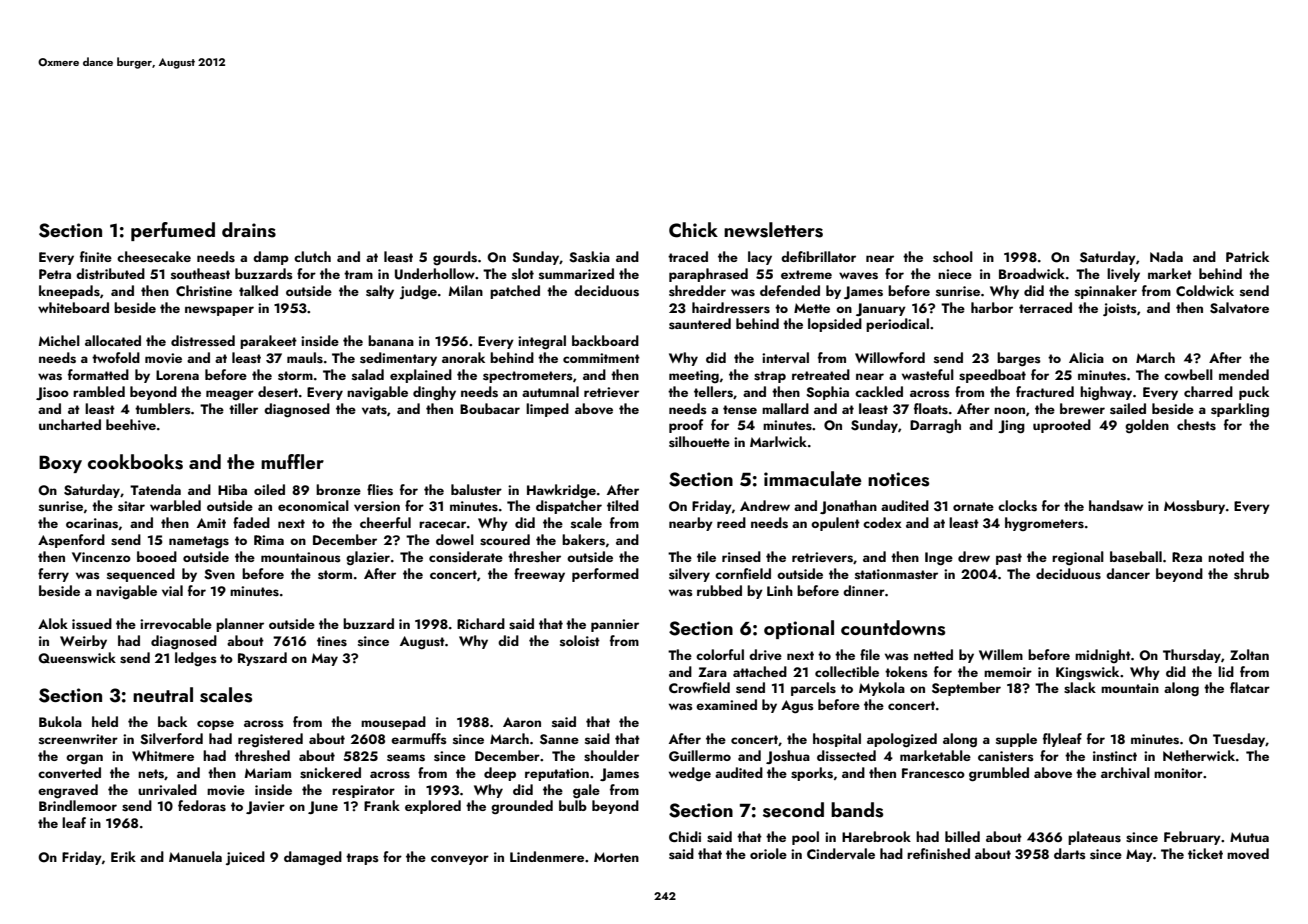  I want to click on silvery, so click(689, 575).
